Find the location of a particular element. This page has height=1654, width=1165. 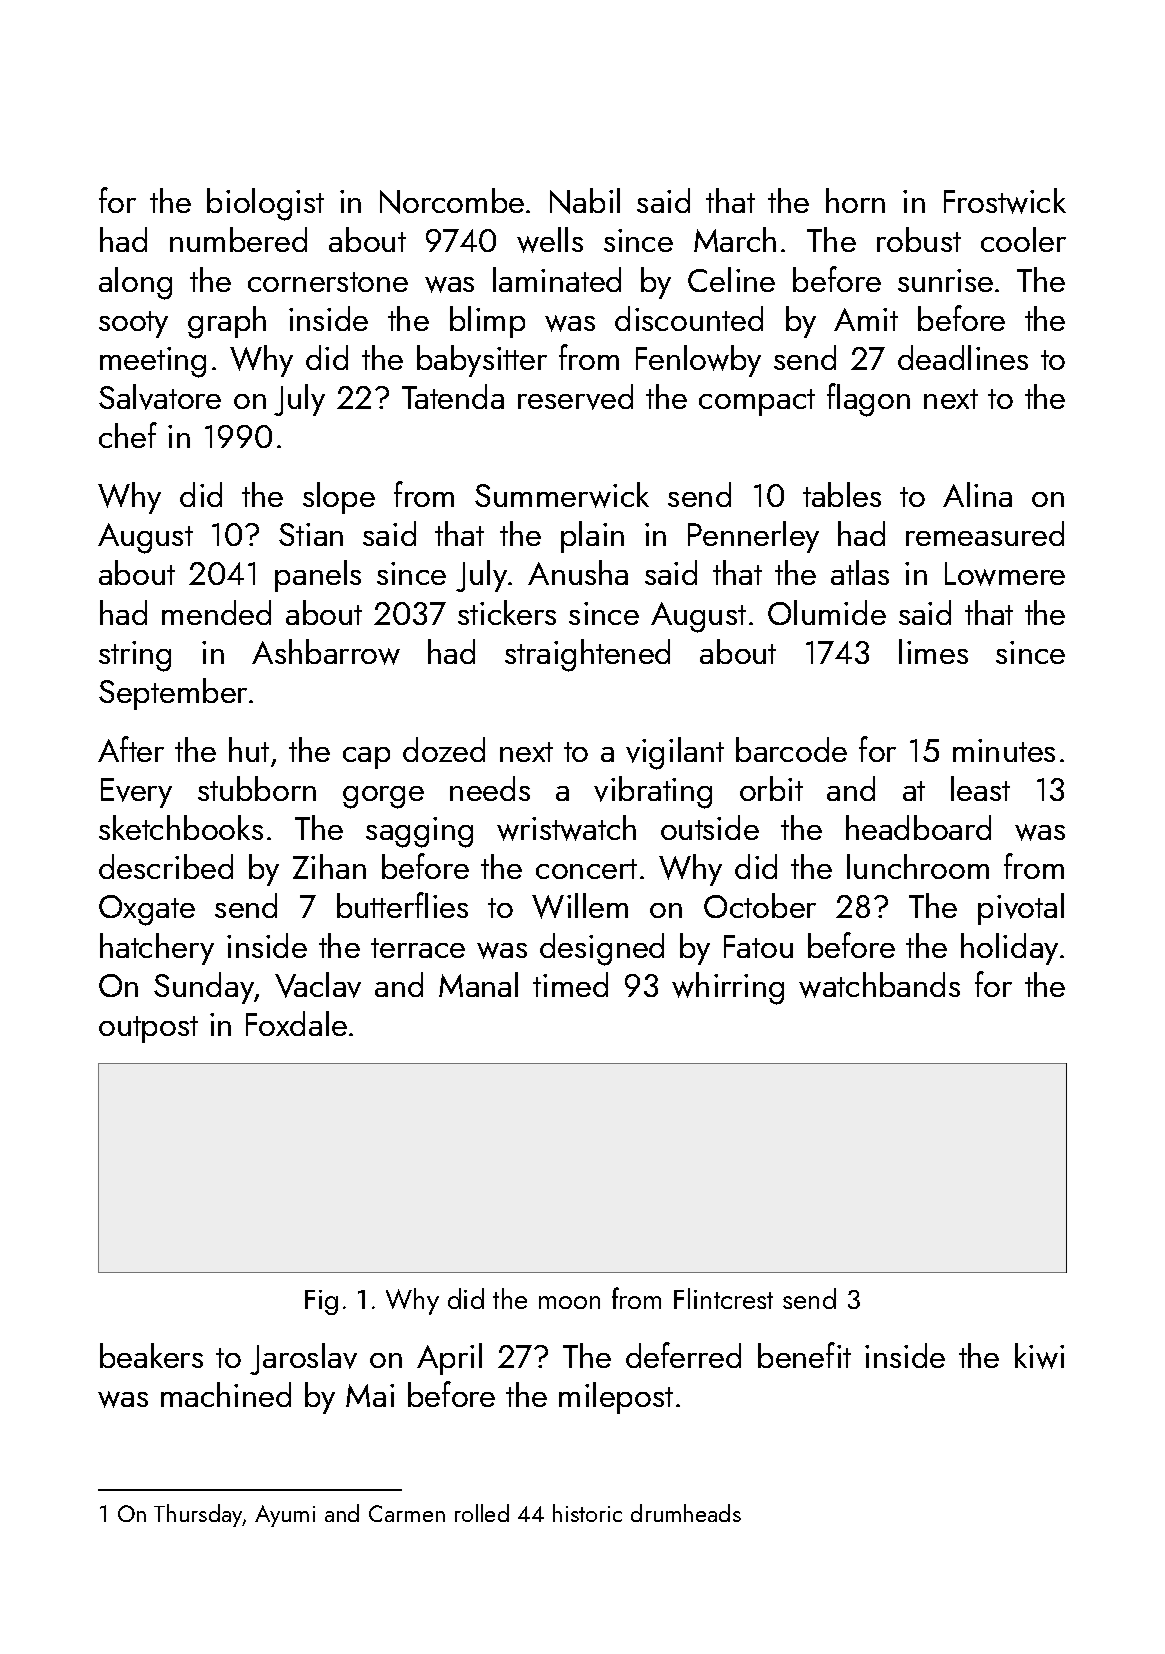

dozed is located at coordinates (444, 749).
